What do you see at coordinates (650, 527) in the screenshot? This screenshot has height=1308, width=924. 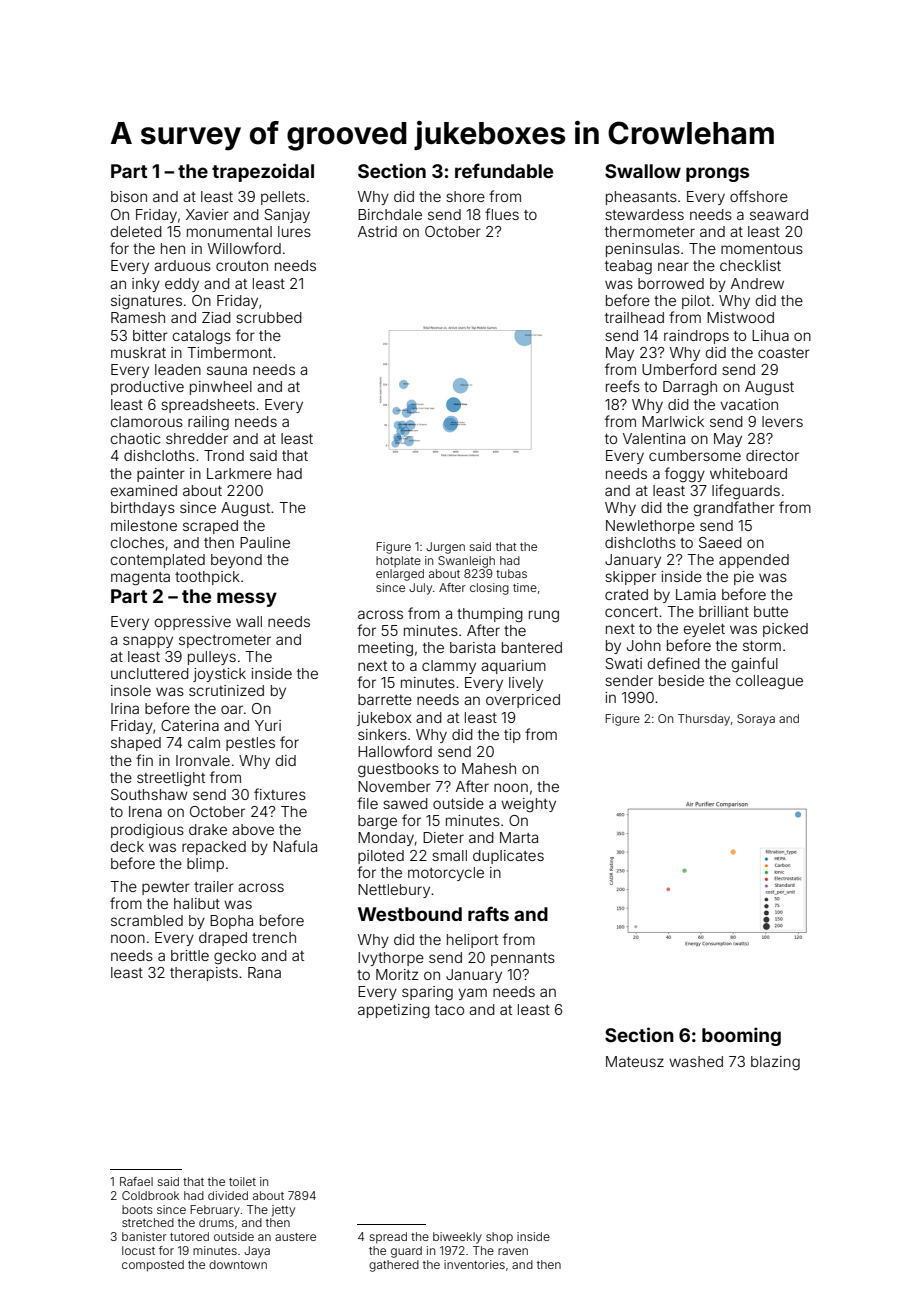 I see `Newlethorpe` at bounding box center [650, 527].
